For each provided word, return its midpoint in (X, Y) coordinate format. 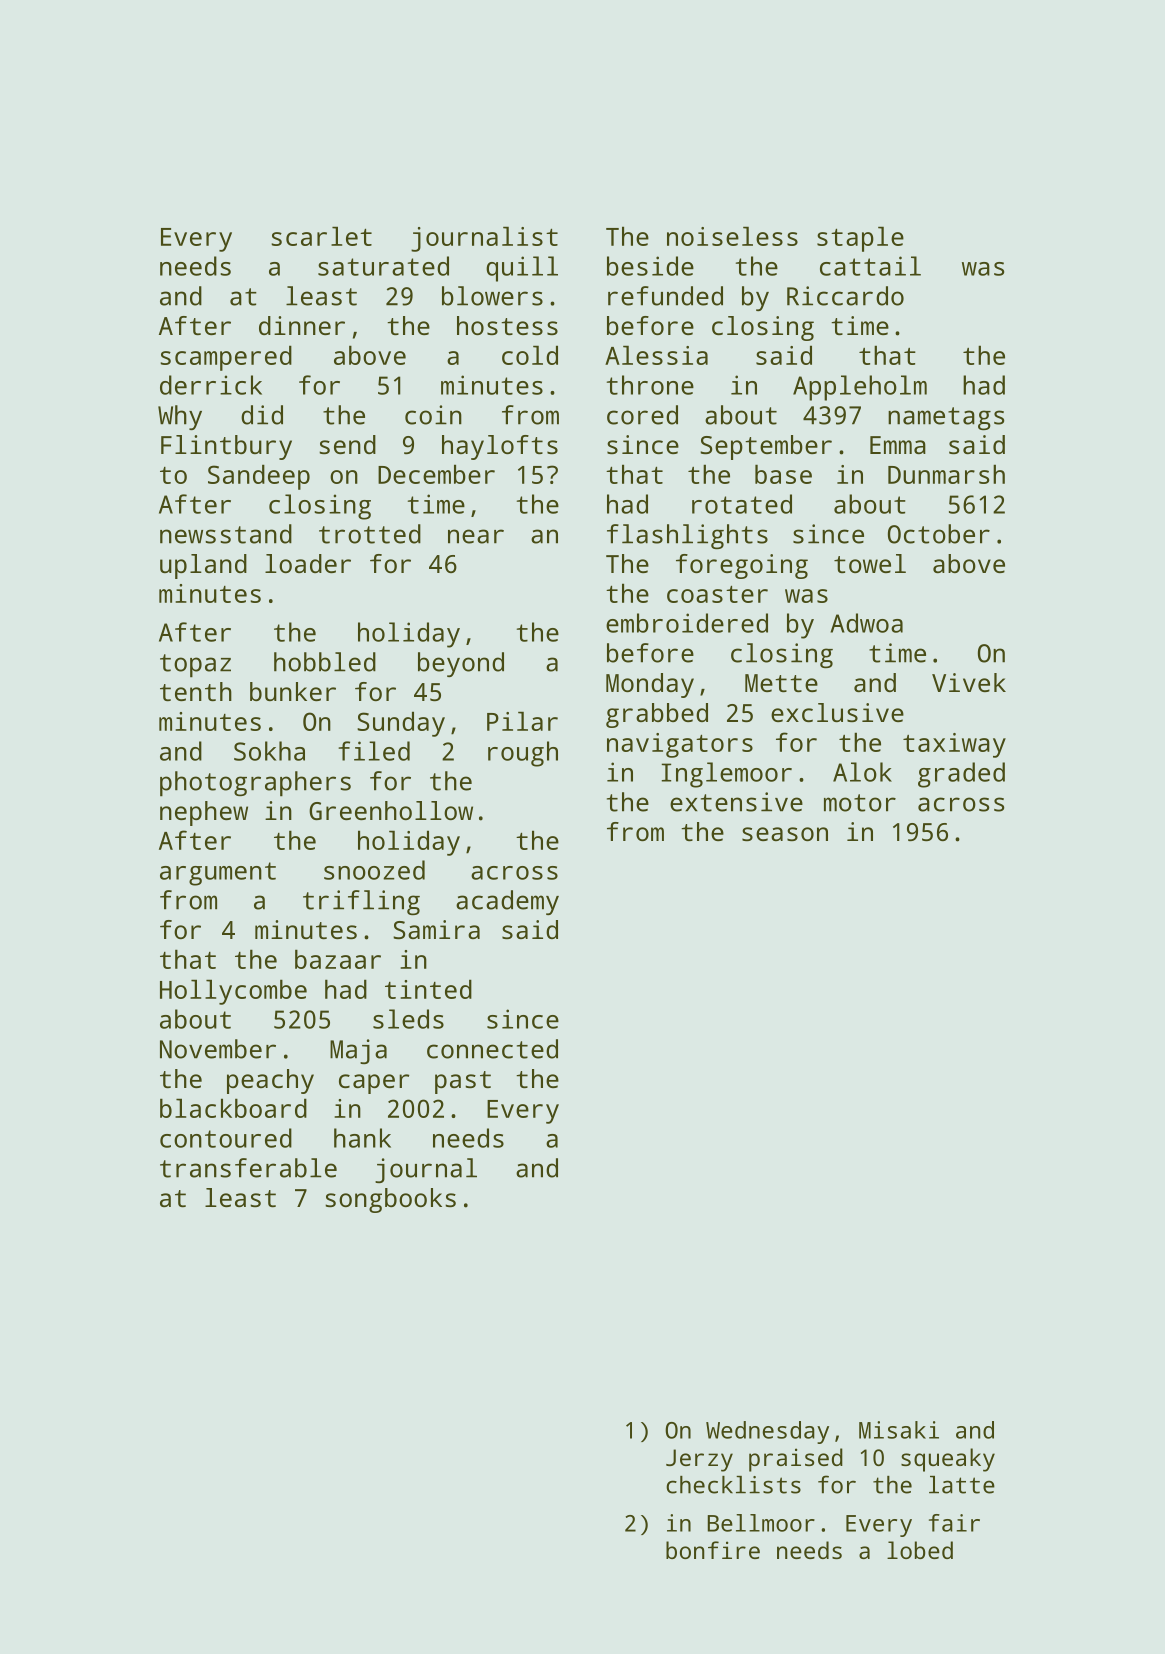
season (785, 834)
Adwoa (866, 623)
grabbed (657, 715)
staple (860, 239)
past (463, 1082)
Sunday (401, 724)
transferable (248, 1168)
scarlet (321, 236)
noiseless (732, 236)
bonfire (713, 1550)
